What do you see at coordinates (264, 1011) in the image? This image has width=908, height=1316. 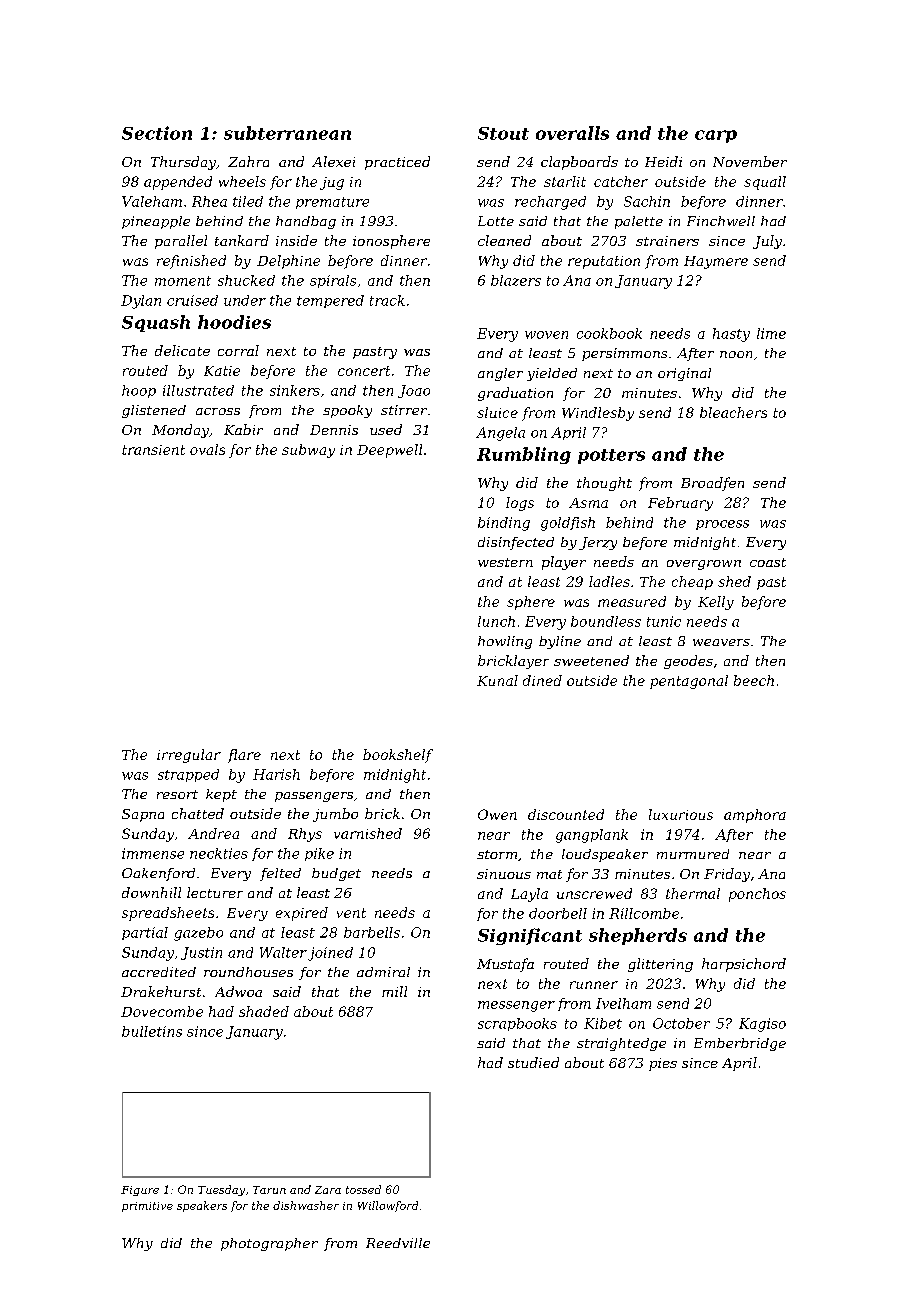 I see `shaded` at bounding box center [264, 1011].
